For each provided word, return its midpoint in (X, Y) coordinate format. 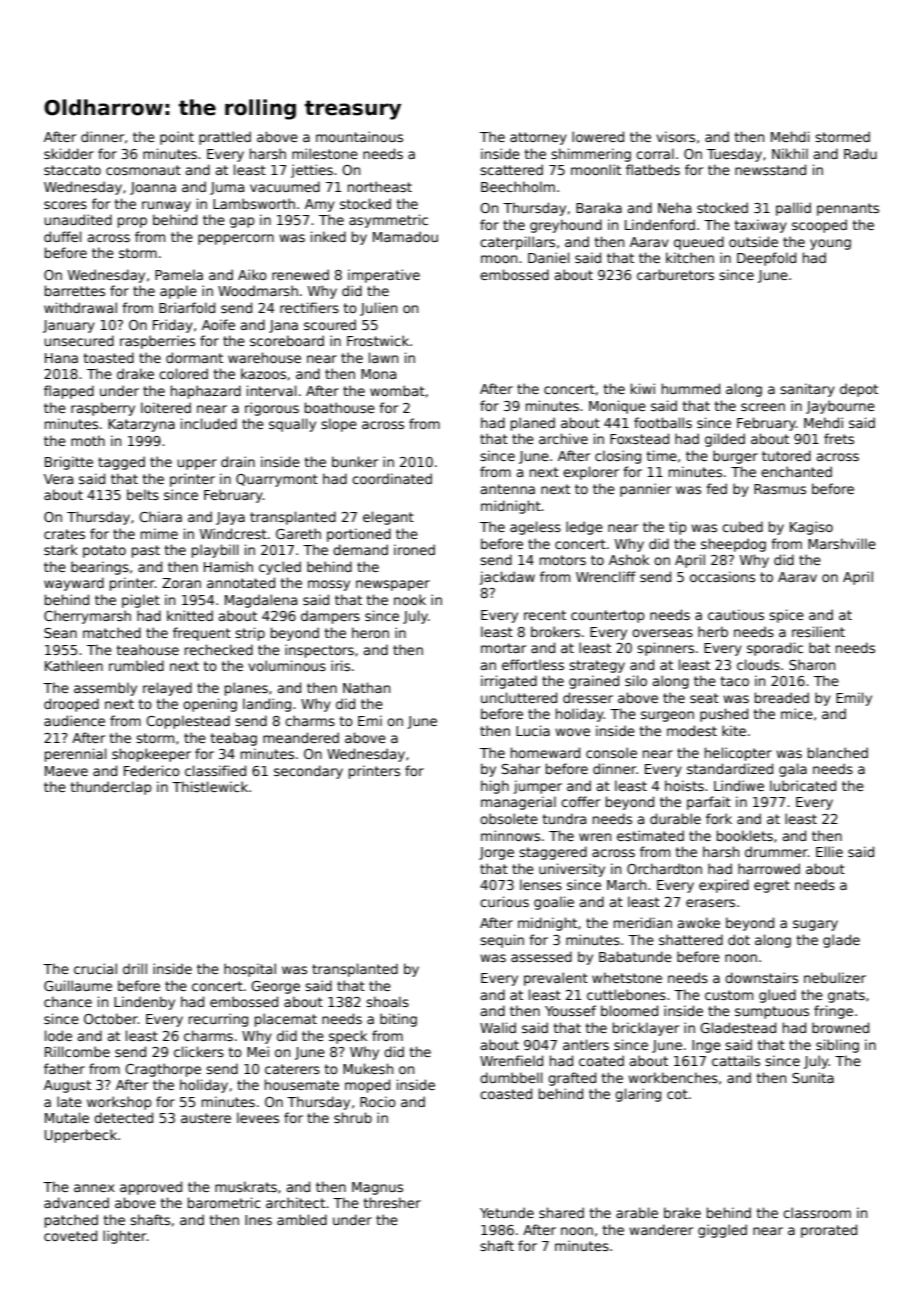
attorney (538, 138)
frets (839, 438)
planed (533, 424)
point (177, 138)
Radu (860, 153)
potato (104, 551)
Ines (258, 1220)
